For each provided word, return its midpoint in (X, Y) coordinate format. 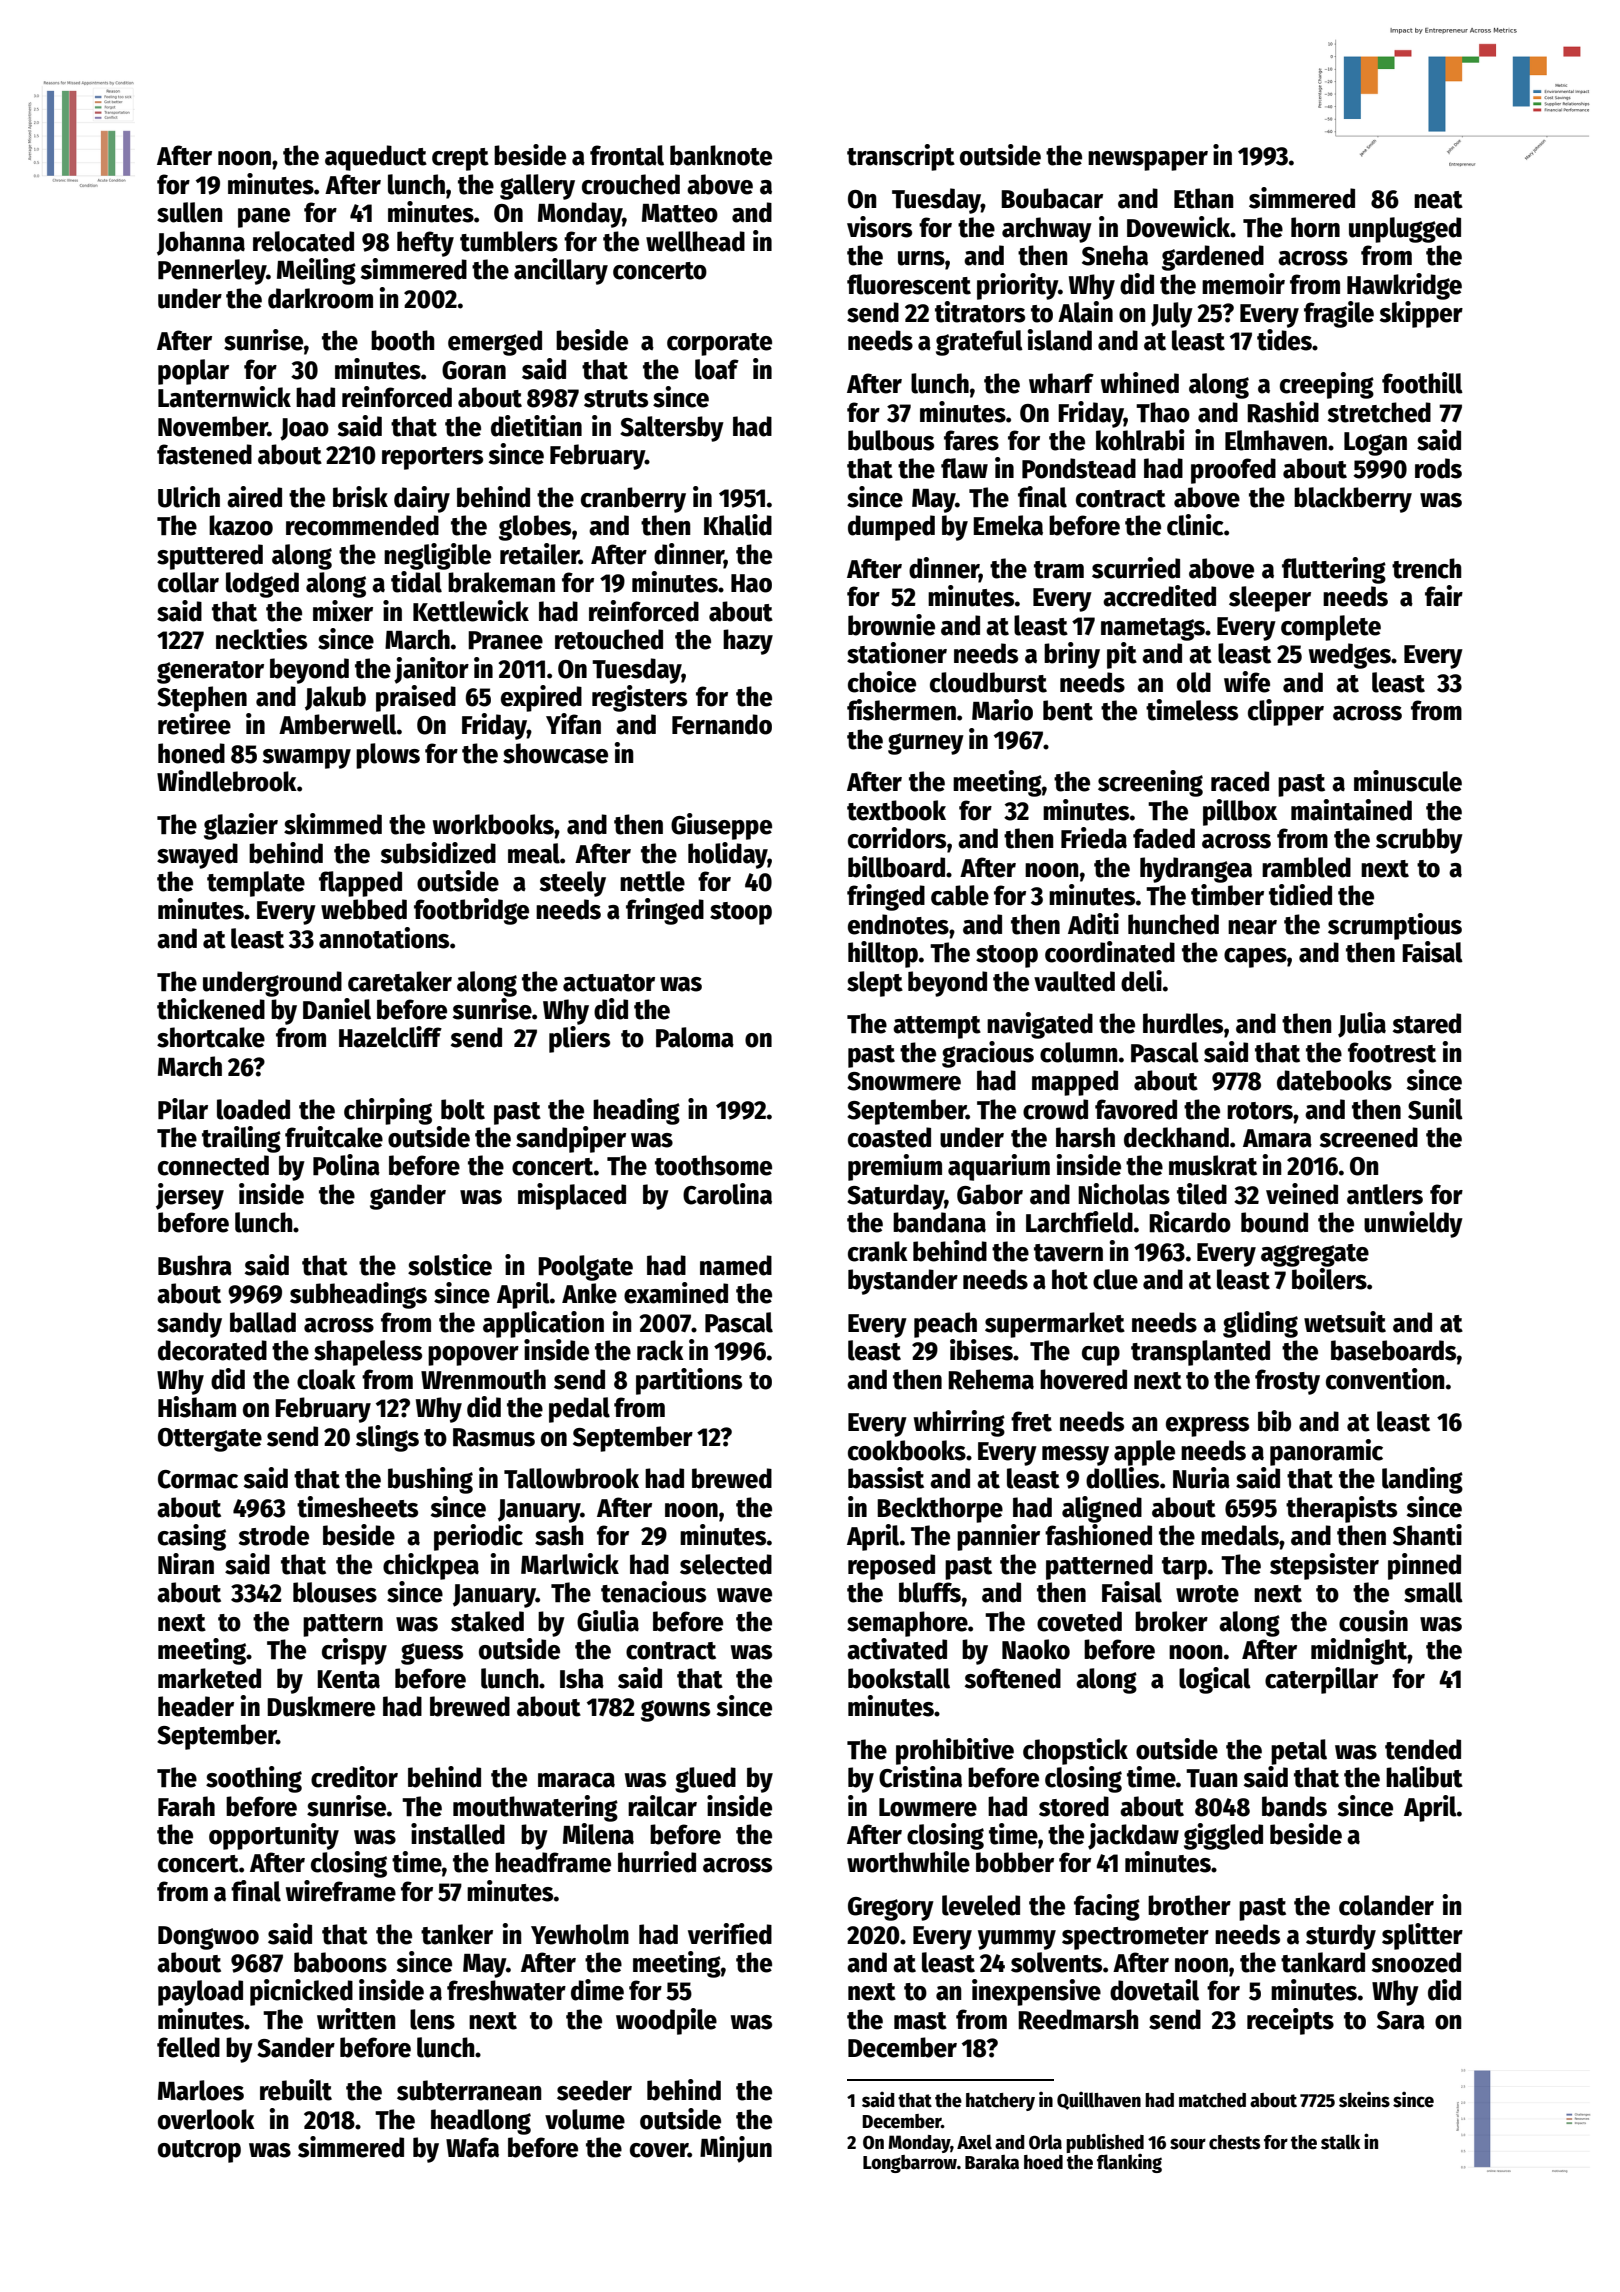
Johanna (201, 243)
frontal (627, 155)
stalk (1340, 2142)
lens (432, 2019)
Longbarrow (910, 2164)
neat (1438, 200)
